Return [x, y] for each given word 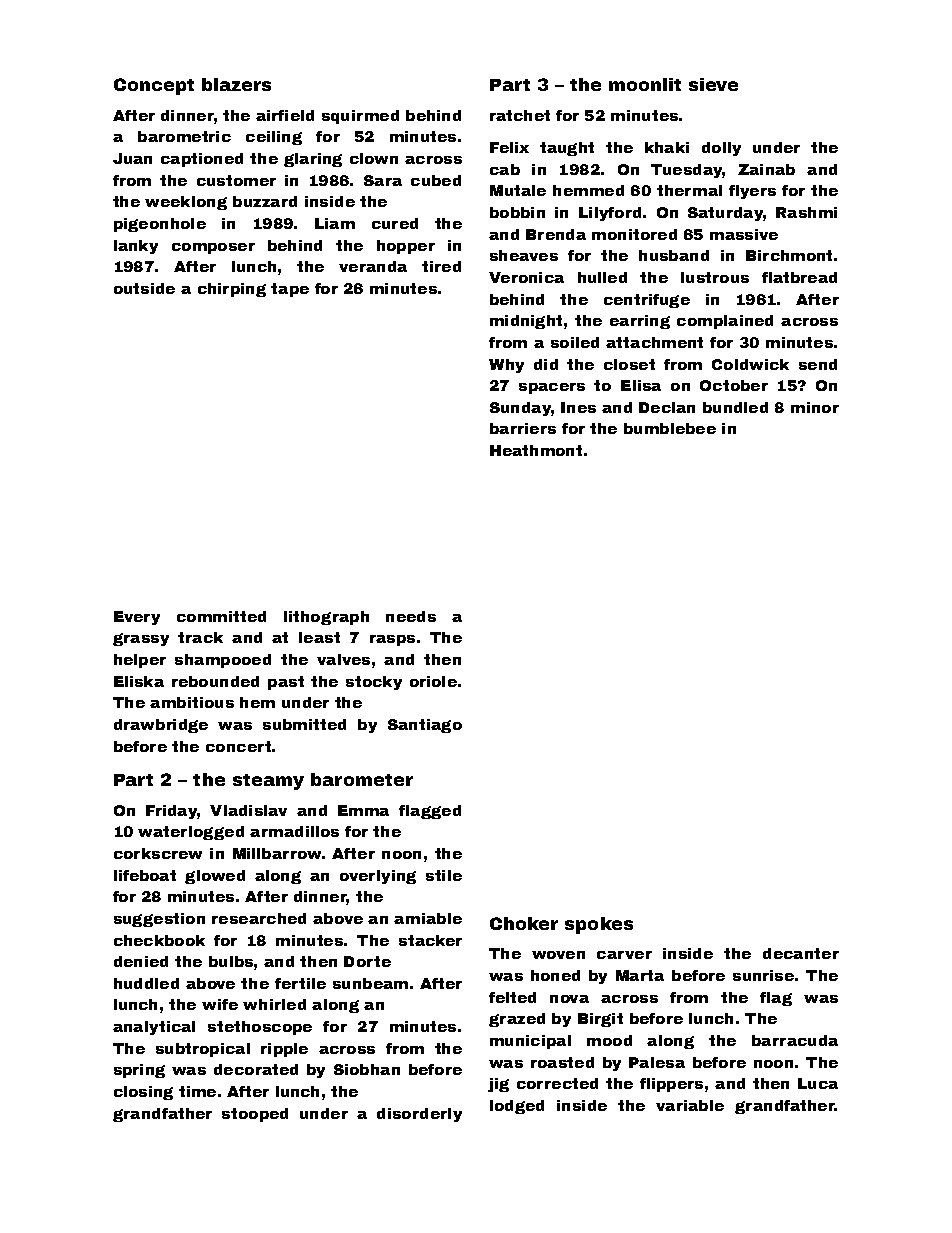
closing [143, 1093]
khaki [667, 147]
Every [137, 618]
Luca [818, 1083]
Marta [640, 975]
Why [506, 366]
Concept [154, 86]
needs [411, 616]
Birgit [600, 1020]
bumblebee [670, 428]
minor [815, 407]
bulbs [231, 961]
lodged [517, 1107]
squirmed [360, 117]
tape [290, 290]
